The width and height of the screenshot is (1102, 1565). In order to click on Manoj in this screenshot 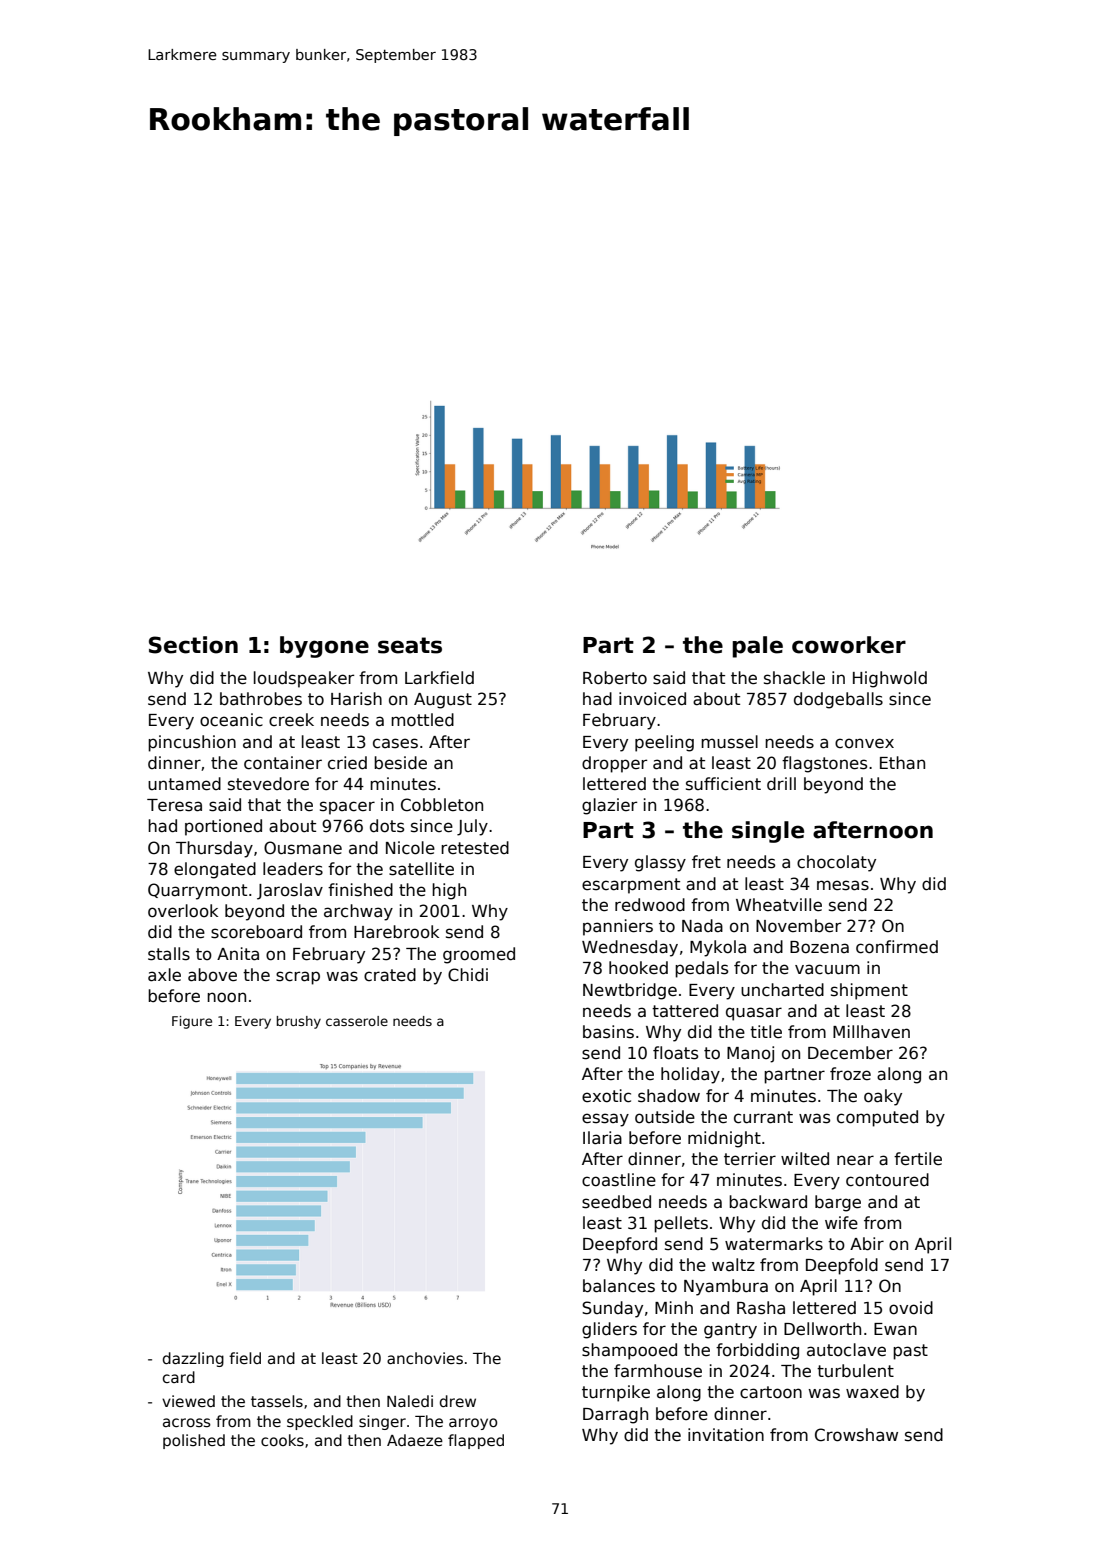, I will do `click(750, 1054)`.
